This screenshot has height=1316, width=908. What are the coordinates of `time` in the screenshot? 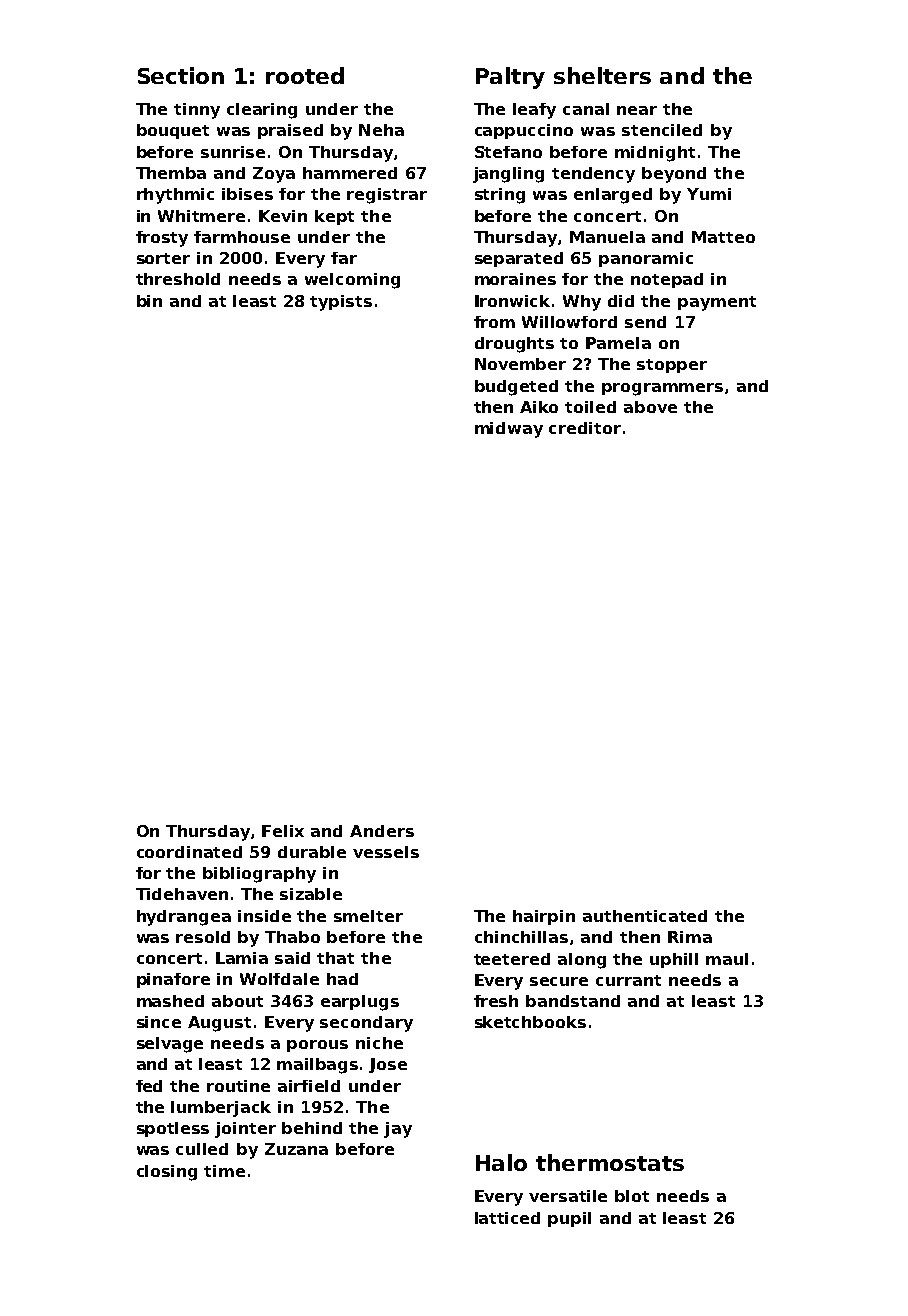 It's located at (224, 1171).
